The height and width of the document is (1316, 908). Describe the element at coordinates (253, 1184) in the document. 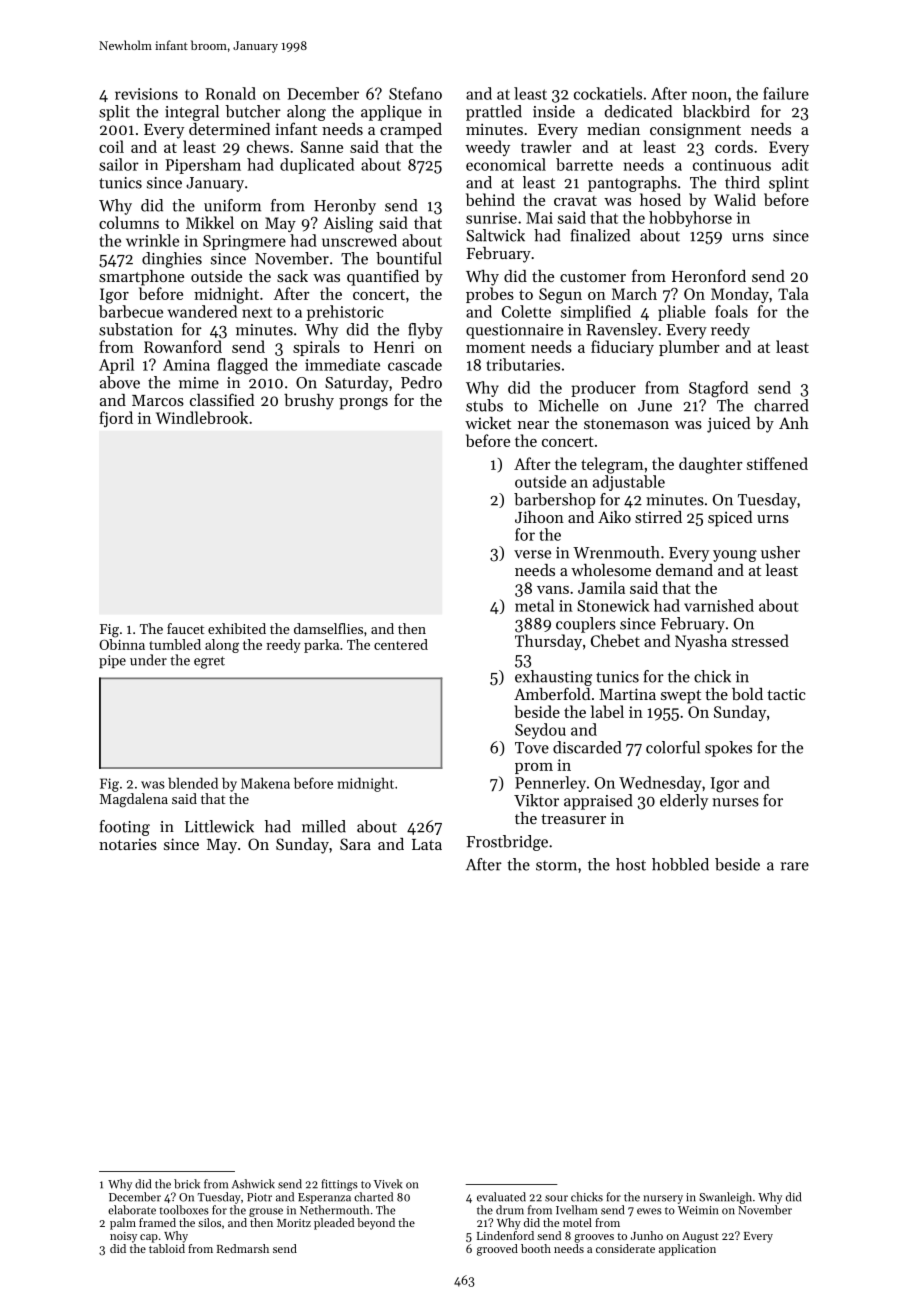

I see `Ashwick` at that location.
